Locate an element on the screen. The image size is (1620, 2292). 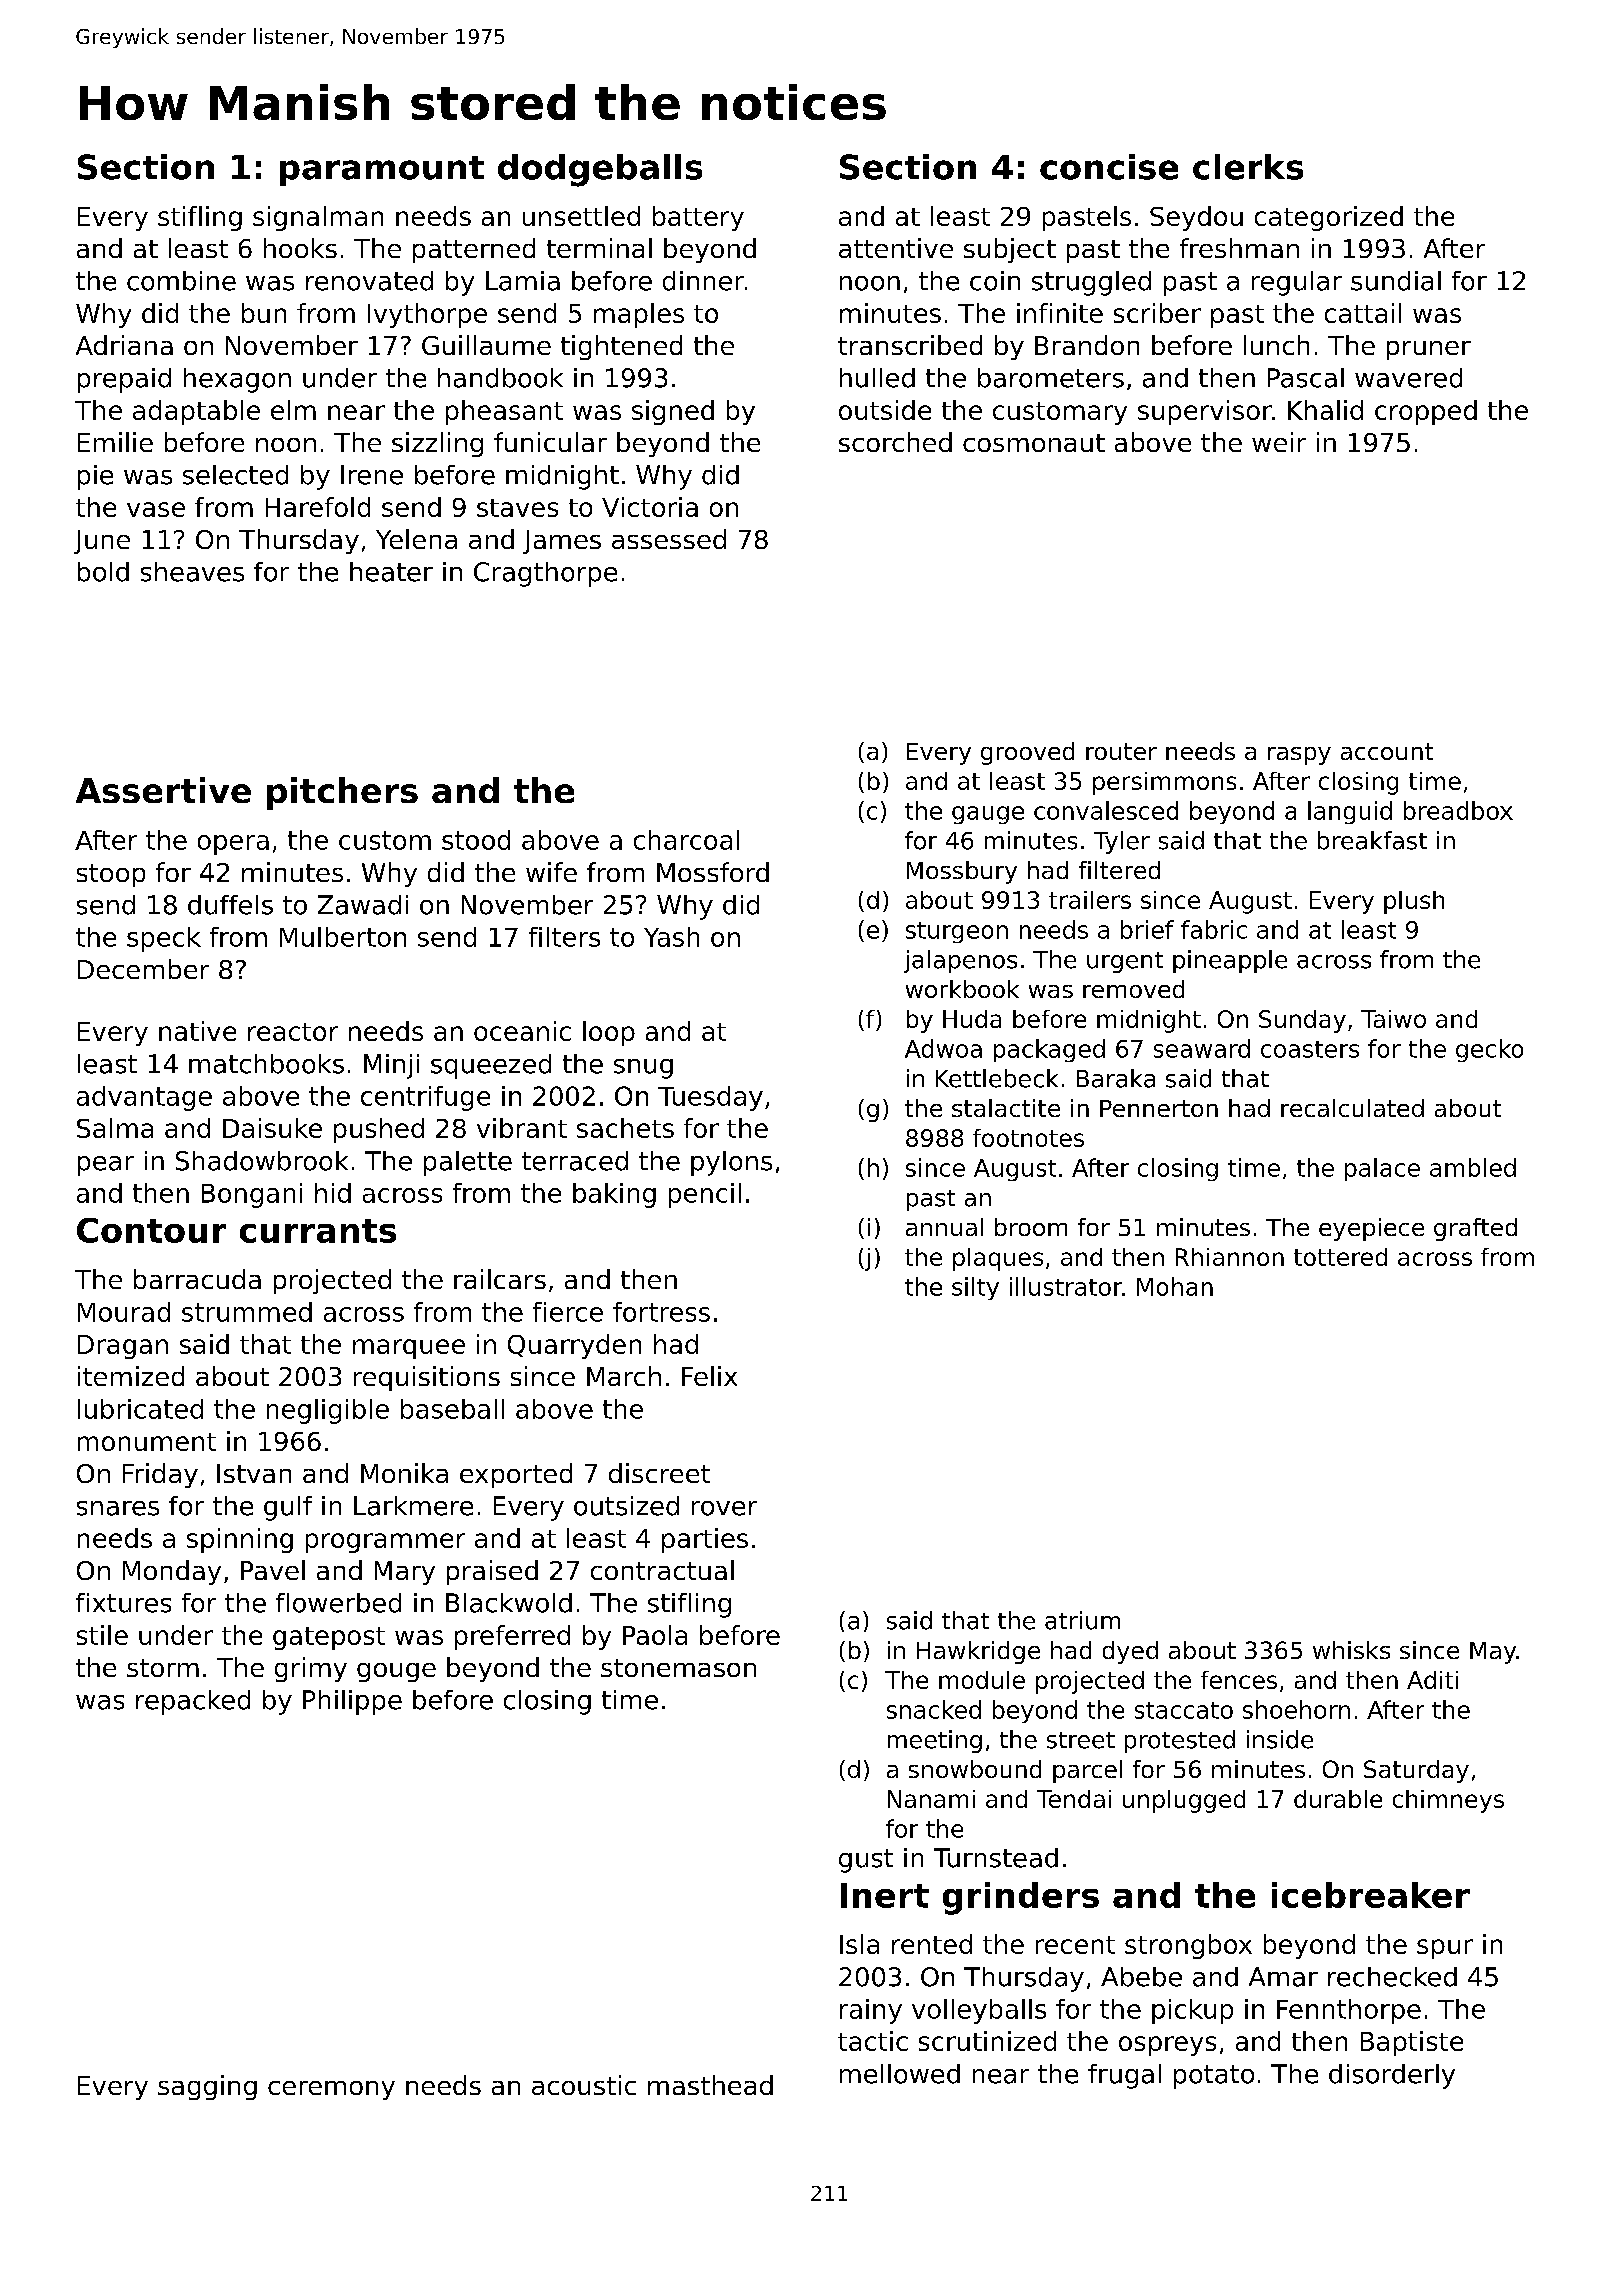
gauge is located at coordinates (988, 815).
